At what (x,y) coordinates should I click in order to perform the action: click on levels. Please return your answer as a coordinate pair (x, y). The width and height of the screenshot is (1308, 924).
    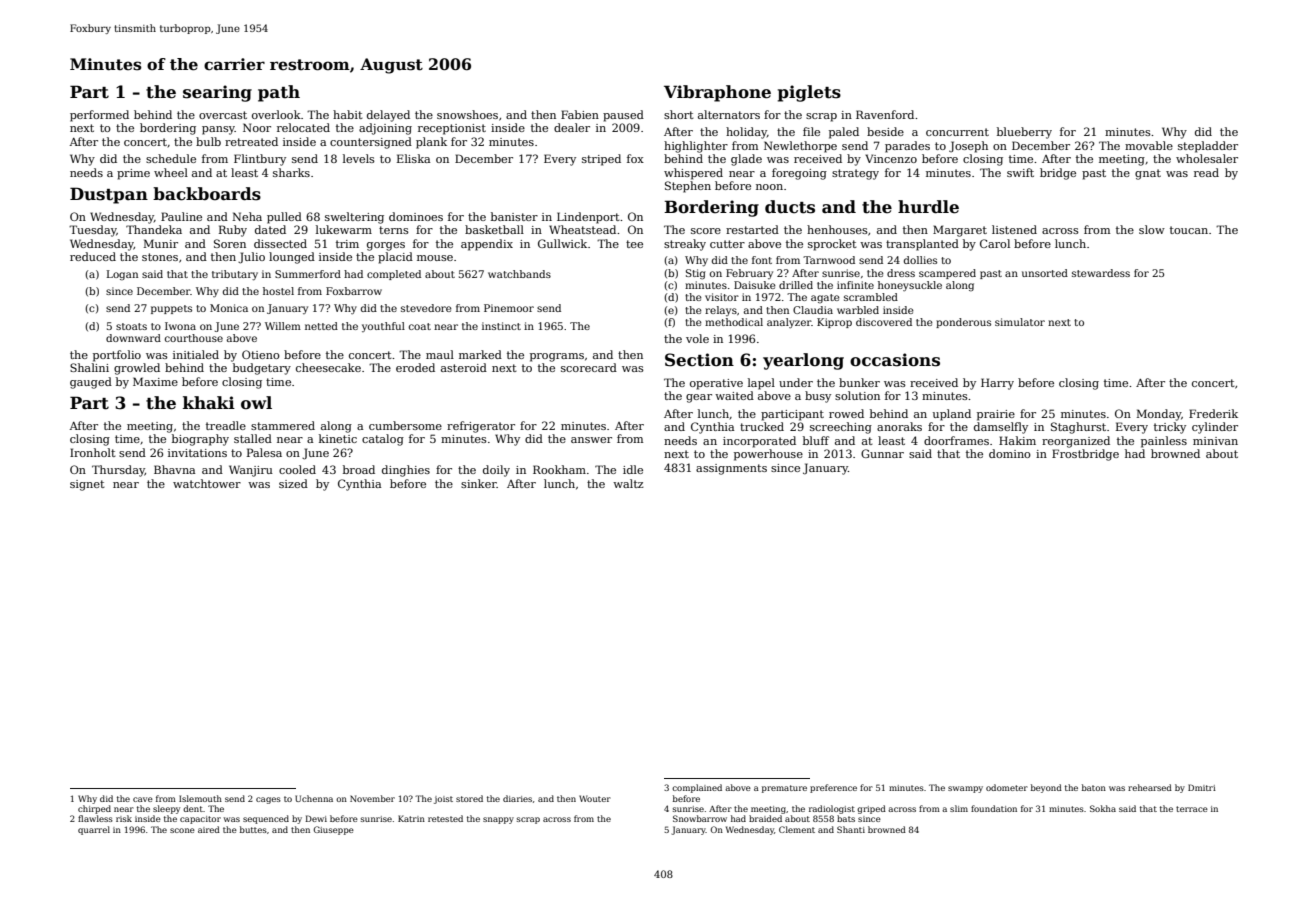
    Looking at the image, I should click on (359, 158).
